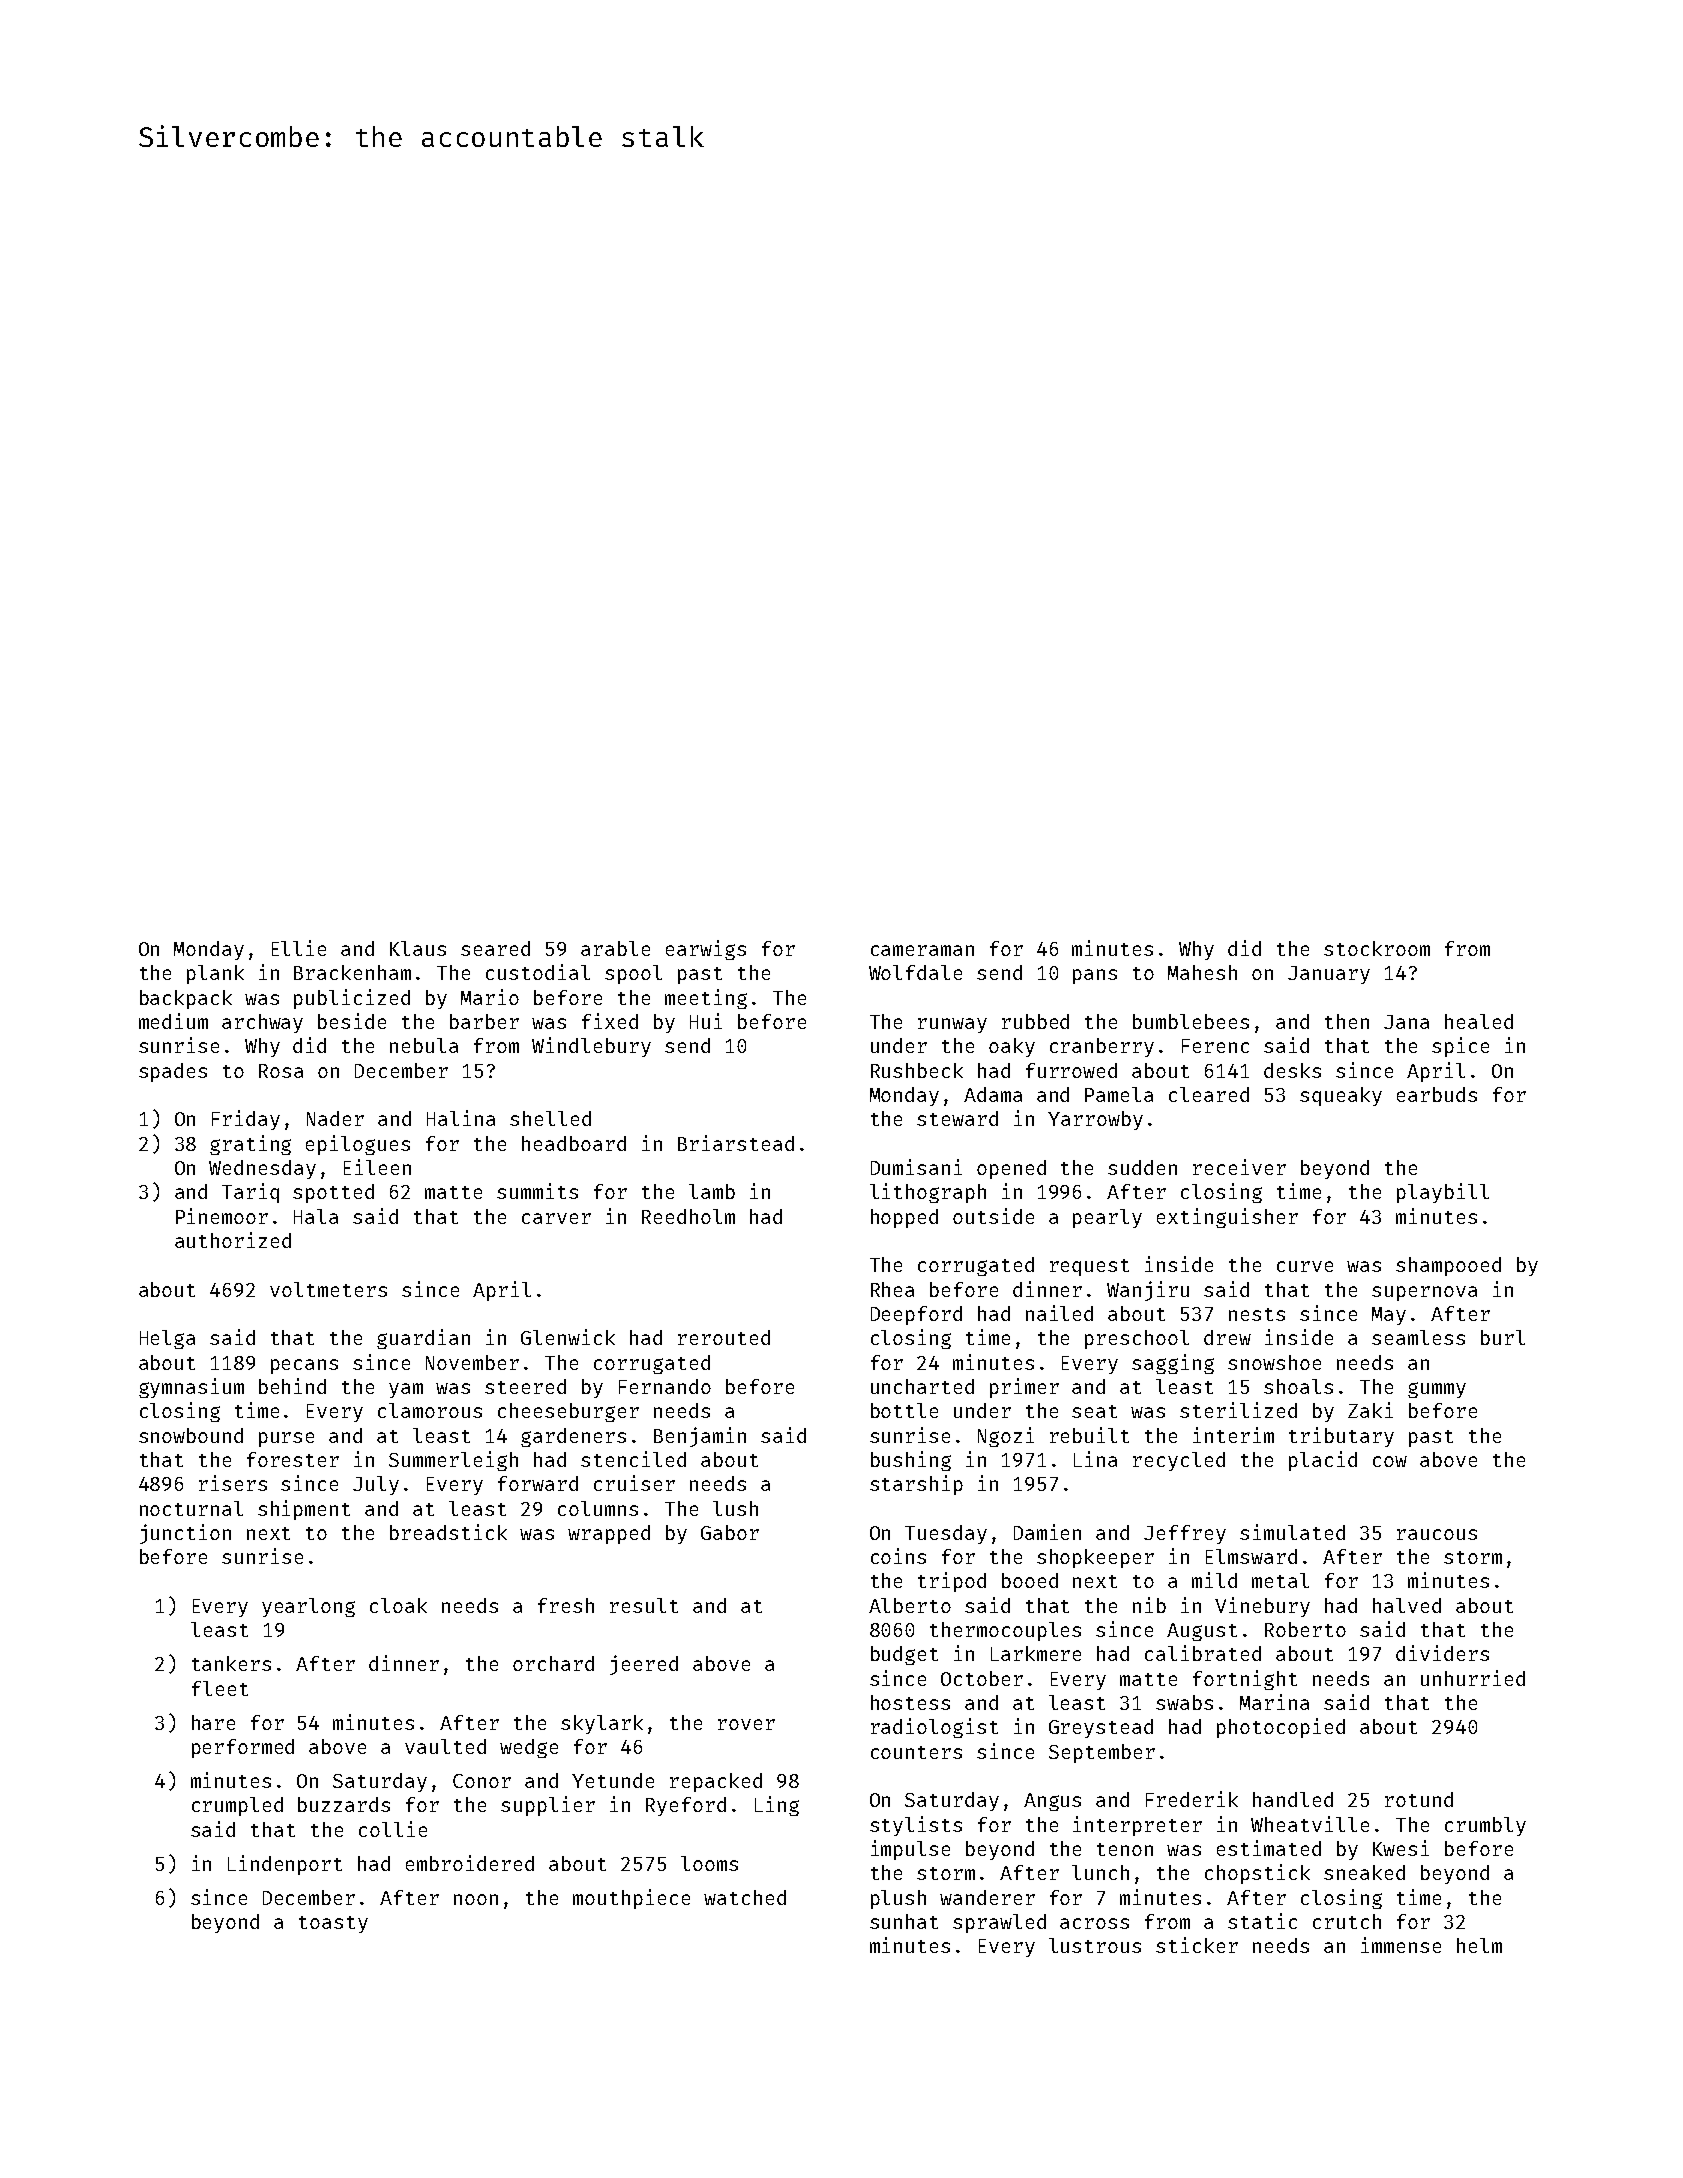  Describe the element at coordinates (1443, 1193) in the image. I see `playbill` at that location.
